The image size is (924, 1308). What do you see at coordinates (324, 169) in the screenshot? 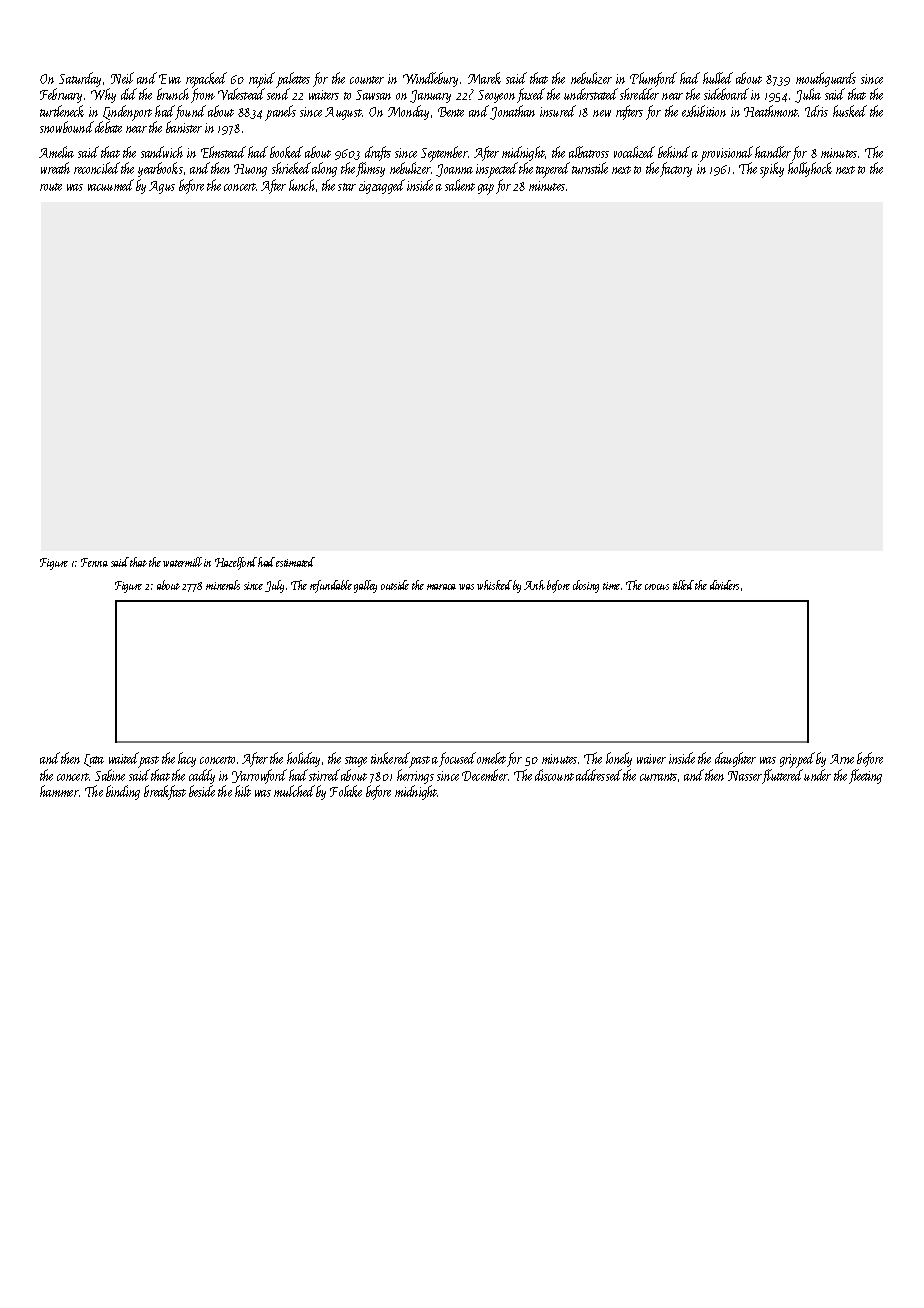
I see `along` at bounding box center [324, 169].
